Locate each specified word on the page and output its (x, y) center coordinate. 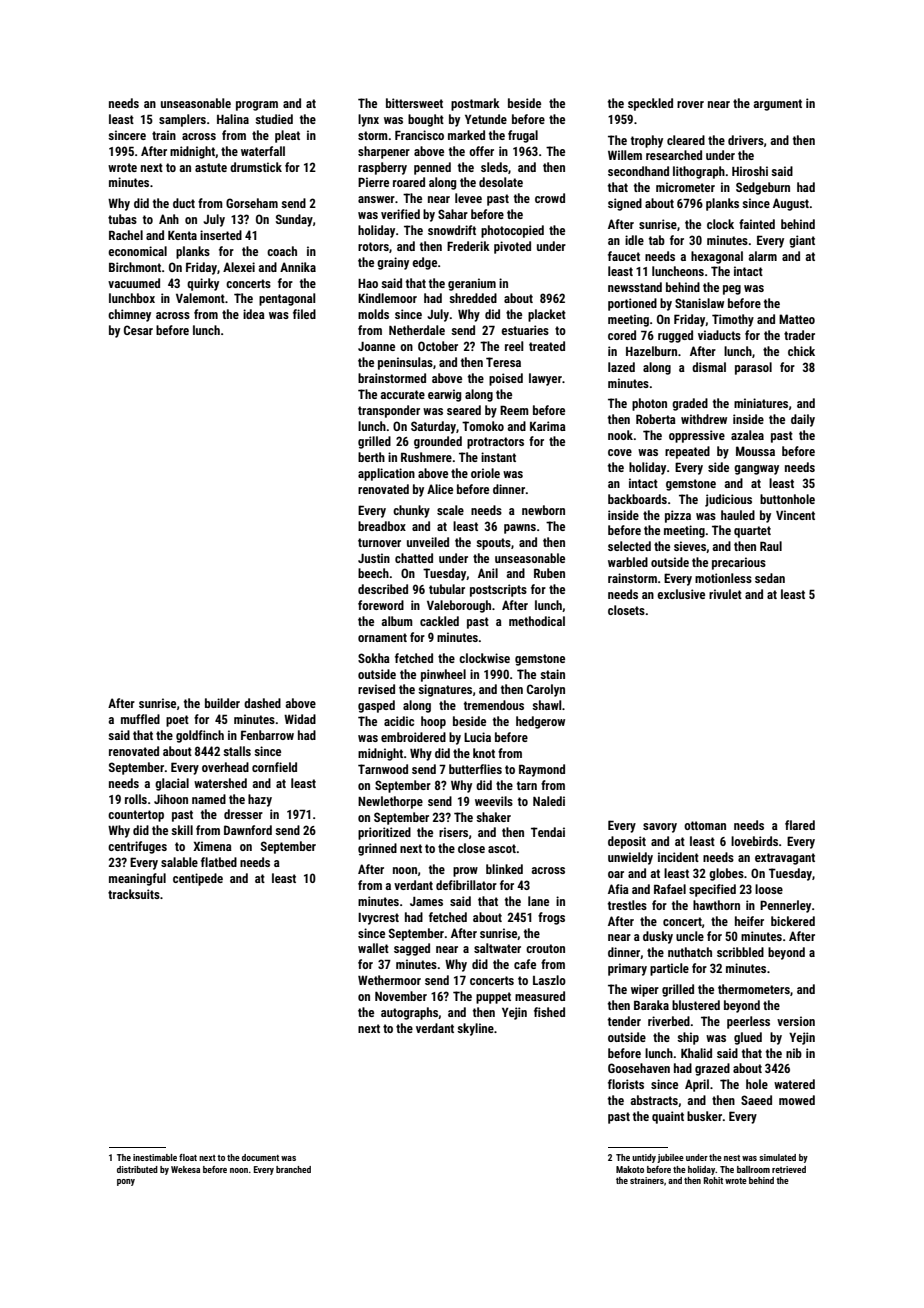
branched (293, 1169)
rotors (373, 246)
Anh (169, 219)
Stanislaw (699, 303)
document (260, 1157)
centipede (198, 879)
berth (371, 457)
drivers (746, 140)
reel (514, 346)
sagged (412, 949)
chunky (411, 511)
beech (373, 573)
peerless (748, 1022)
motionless (723, 578)
